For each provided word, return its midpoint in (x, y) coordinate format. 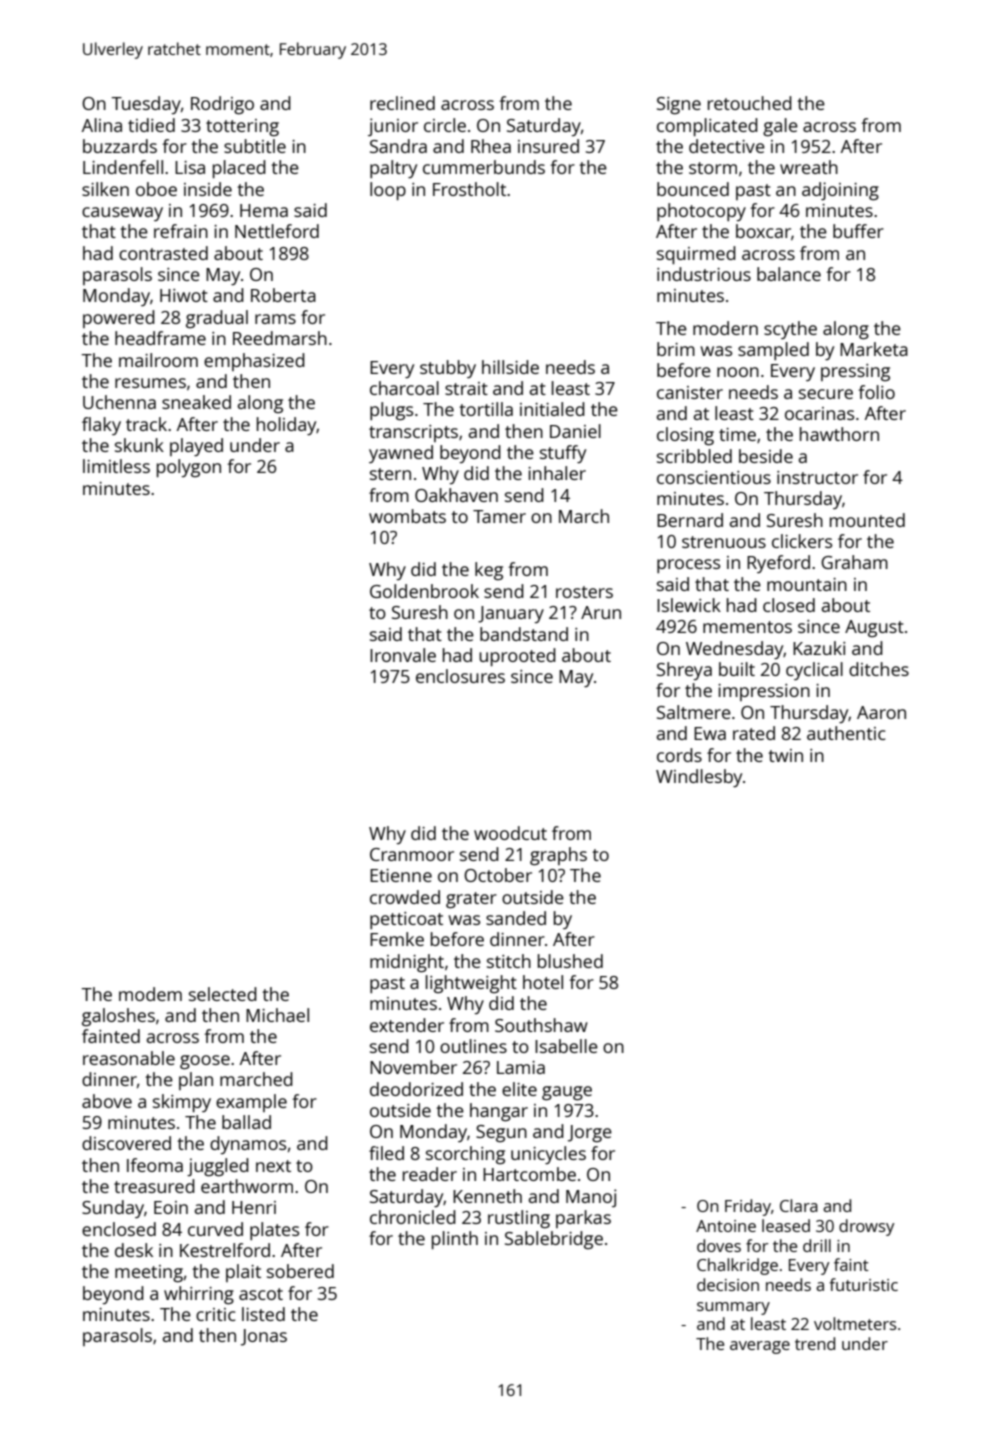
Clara (799, 1205)
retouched (750, 103)
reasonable (129, 1058)
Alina (102, 125)
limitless (116, 466)
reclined (402, 103)
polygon (189, 468)
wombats (407, 516)
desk (134, 1250)
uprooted (517, 657)
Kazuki (819, 648)
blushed (570, 961)
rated (754, 733)
